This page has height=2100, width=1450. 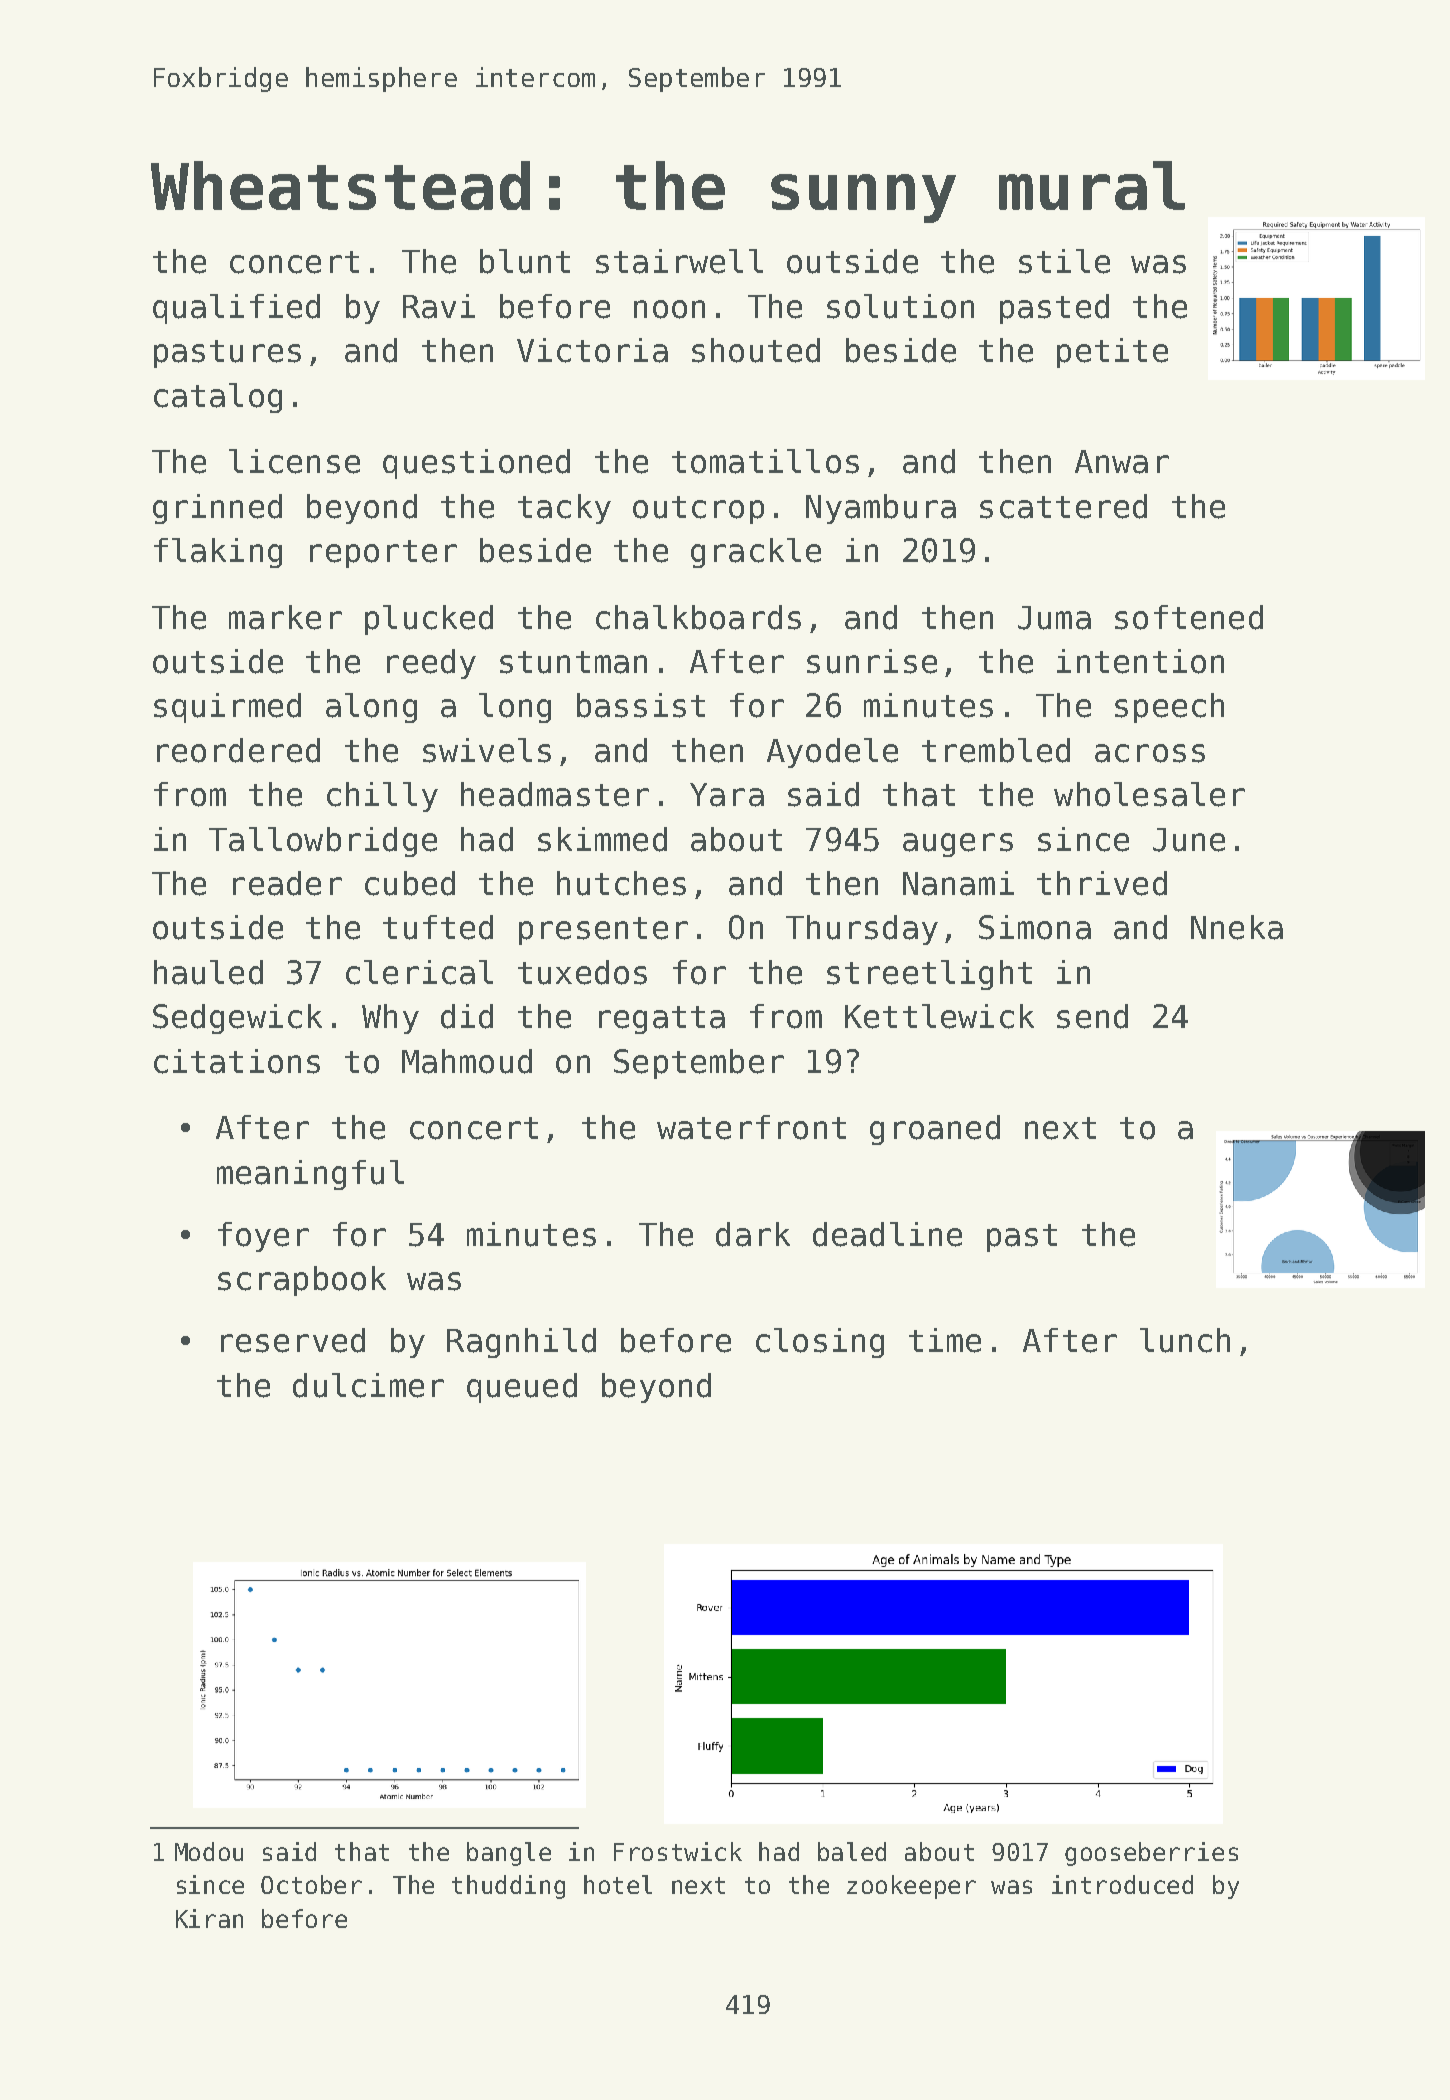 I want to click on time, so click(x=945, y=1340).
